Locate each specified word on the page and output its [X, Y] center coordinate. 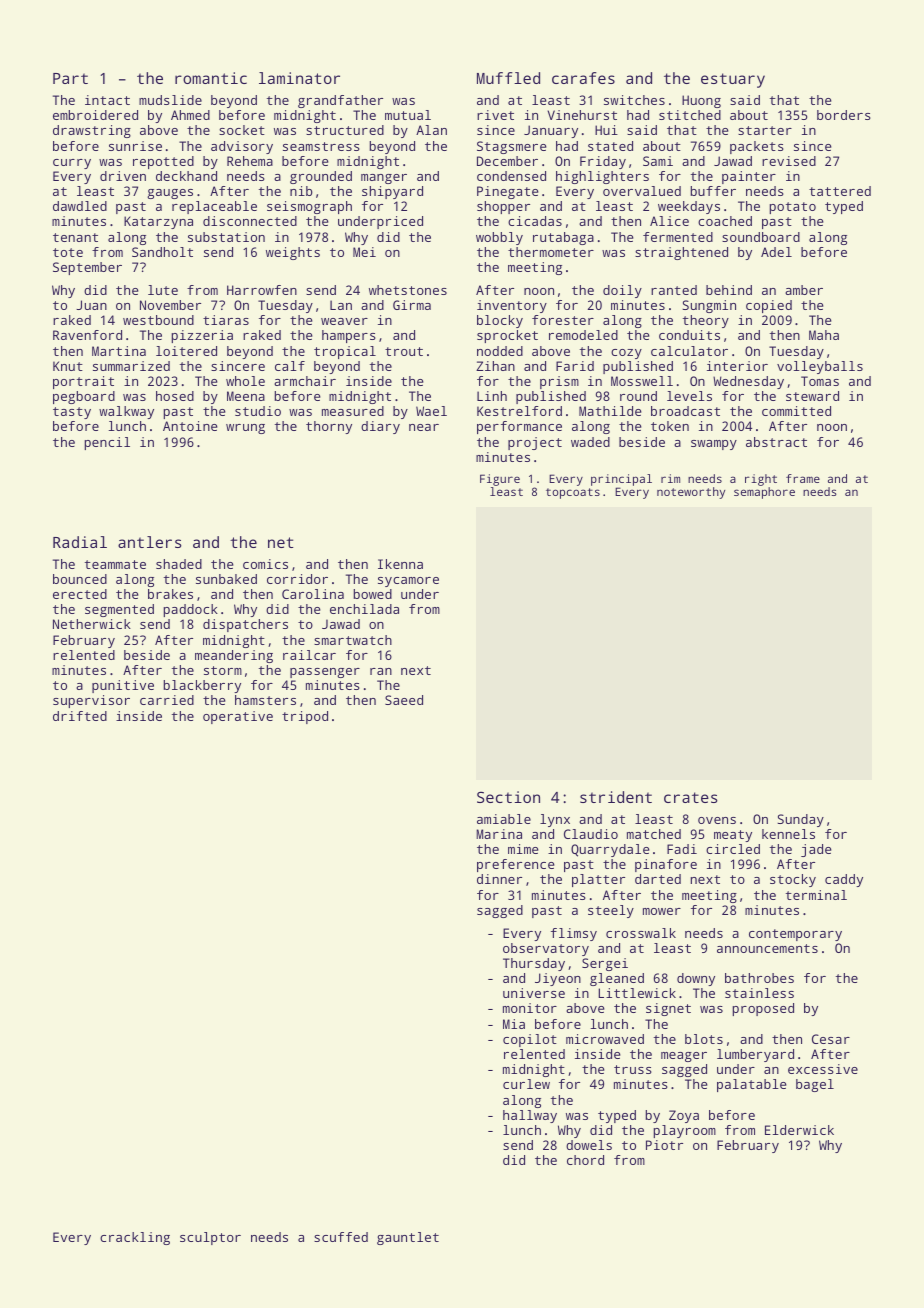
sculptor [210, 1238]
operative [238, 717]
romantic [211, 78]
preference [515, 865]
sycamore [408, 582]
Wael [431, 411]
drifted [80, 716]
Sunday [800, 820]
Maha [824, 335]
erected [80, 594]
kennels [788, 834]
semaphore [764, 493]
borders [844, 115]
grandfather [340, 101]
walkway [126, 412]
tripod [305, 717]
